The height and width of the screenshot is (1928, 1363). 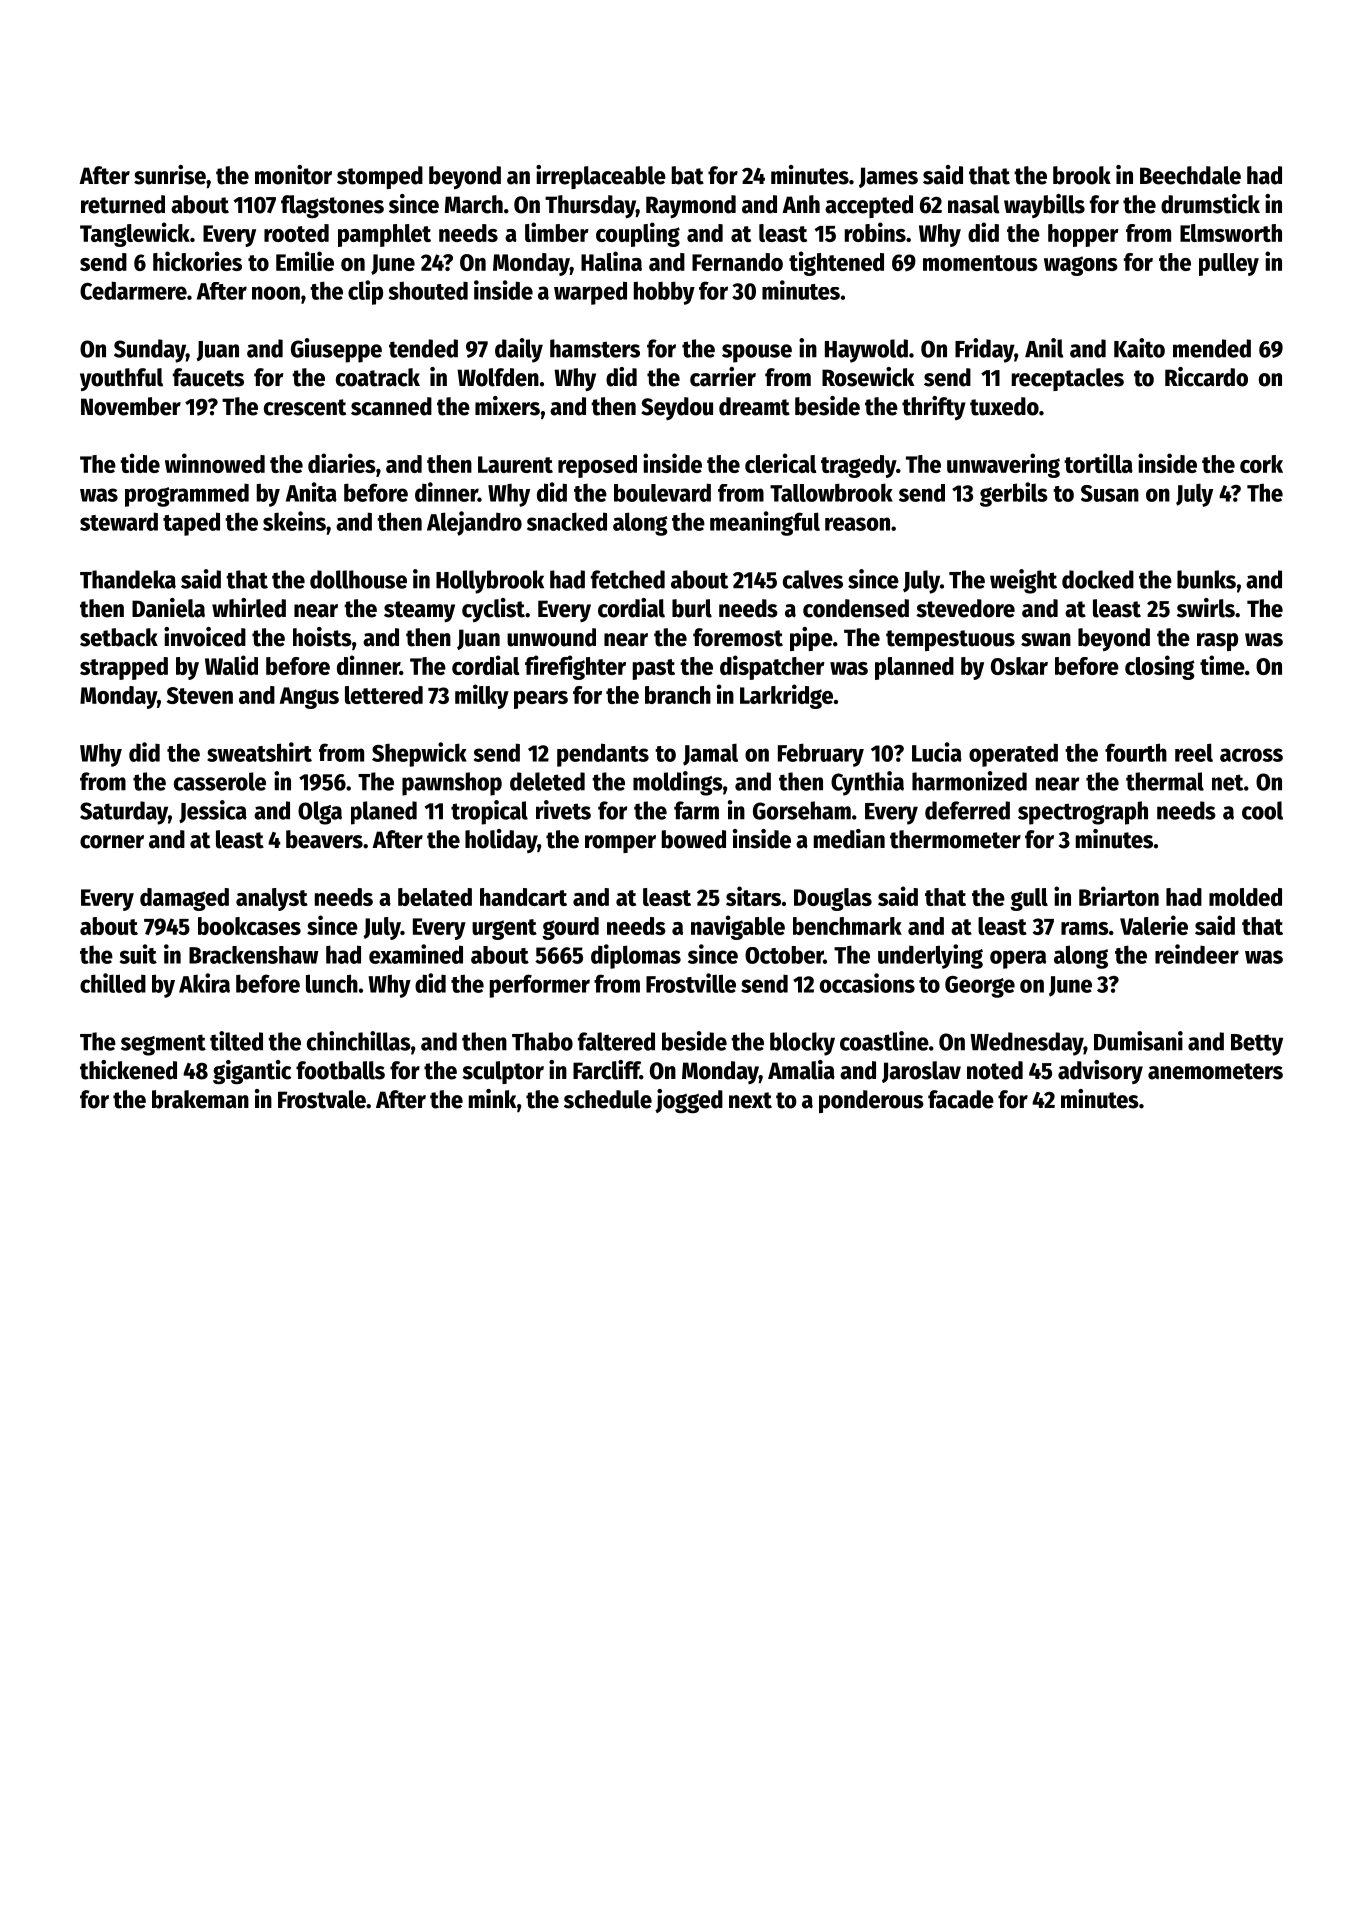 What do you see at coordinates (170, 175) in the screenshot?
I see `sunrise` at bounding box center [170, 175].
